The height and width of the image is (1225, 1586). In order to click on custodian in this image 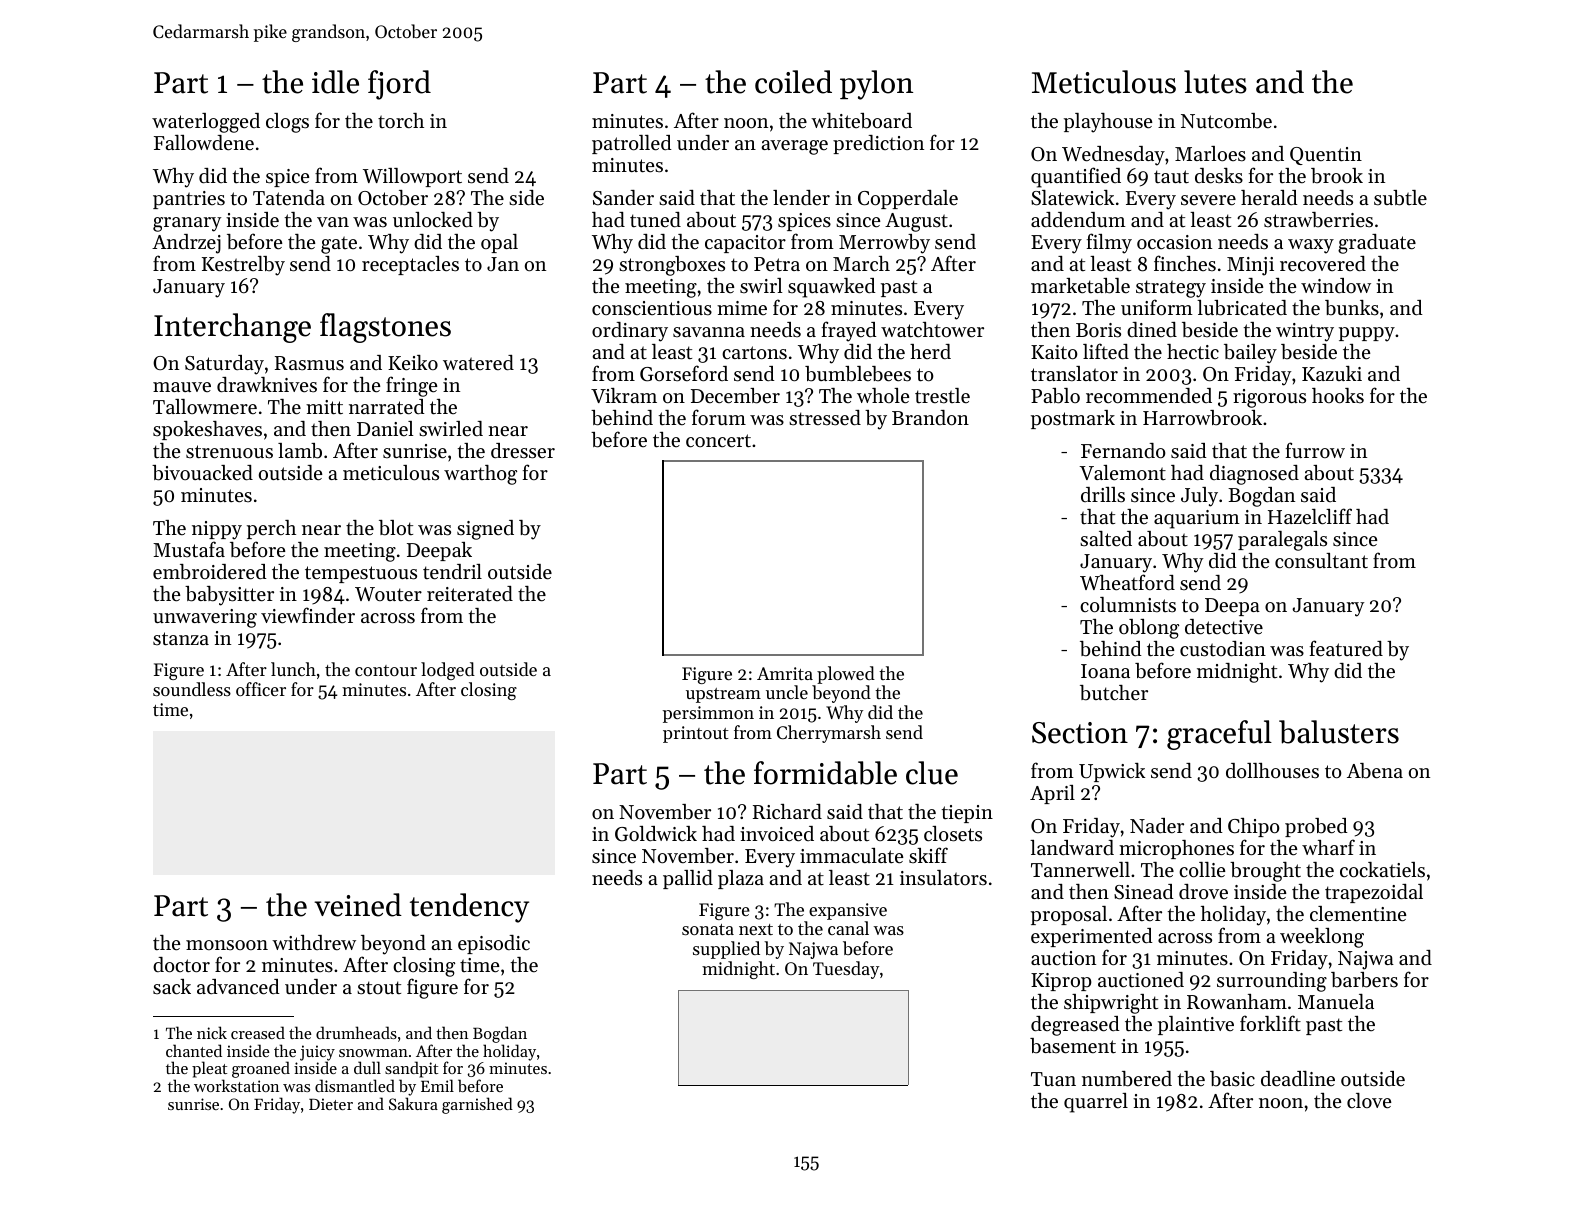, I will do `click(1223, 649)`.
